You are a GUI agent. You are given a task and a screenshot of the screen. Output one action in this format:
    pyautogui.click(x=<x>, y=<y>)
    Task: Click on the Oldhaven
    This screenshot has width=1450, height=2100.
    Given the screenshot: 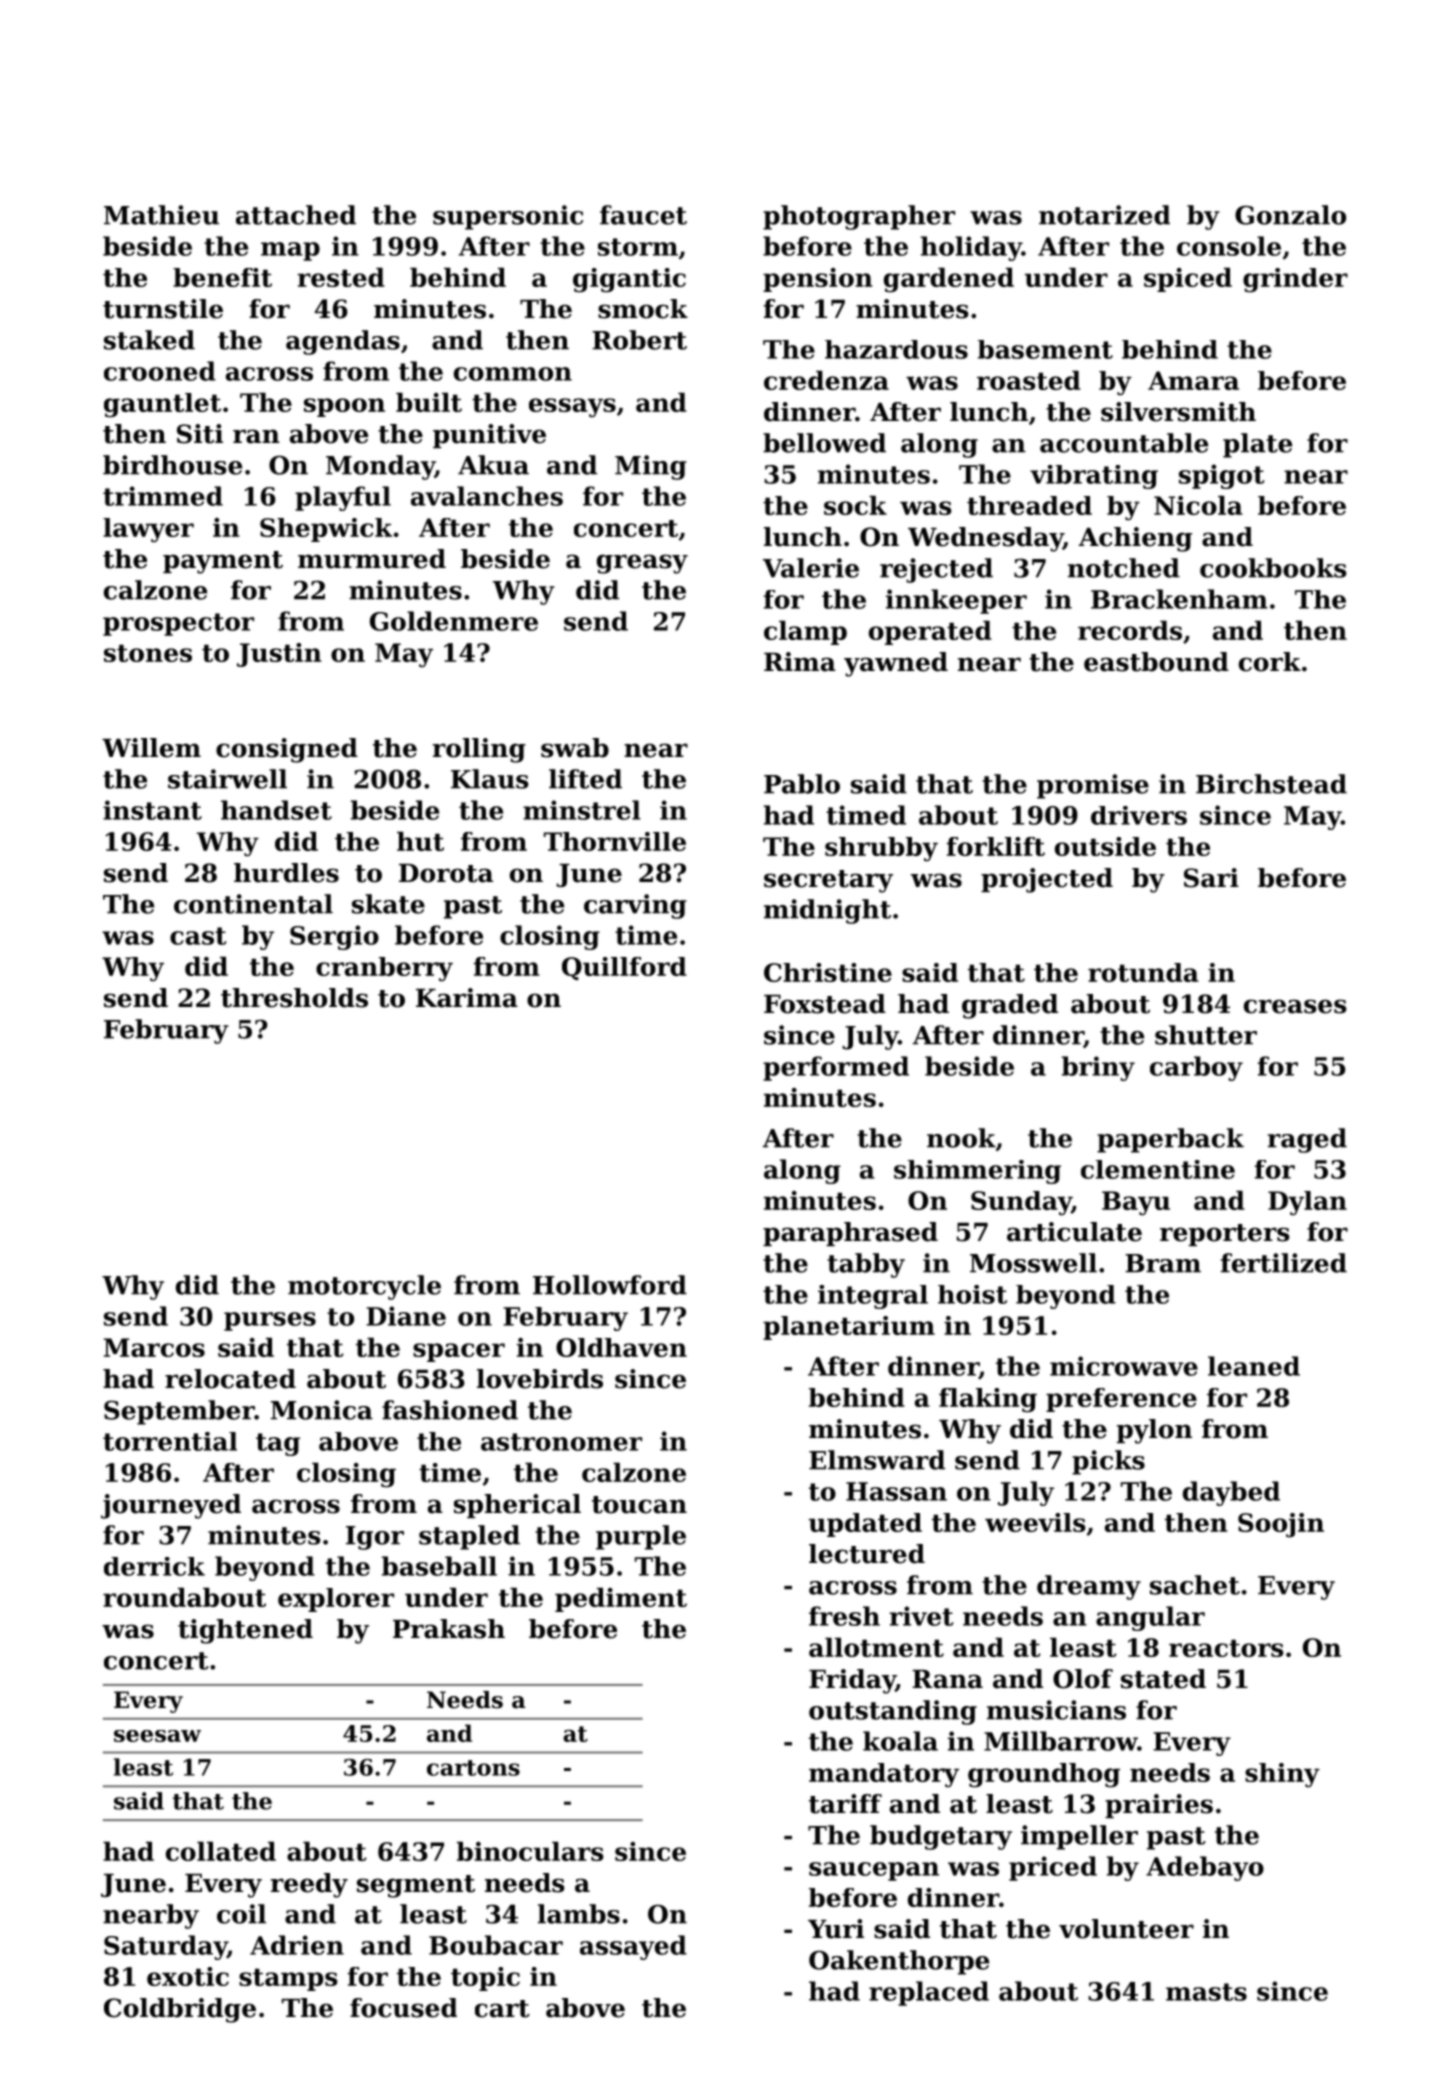 What is the action you would take?
    pyautogui.click(x=621, y=1347)
